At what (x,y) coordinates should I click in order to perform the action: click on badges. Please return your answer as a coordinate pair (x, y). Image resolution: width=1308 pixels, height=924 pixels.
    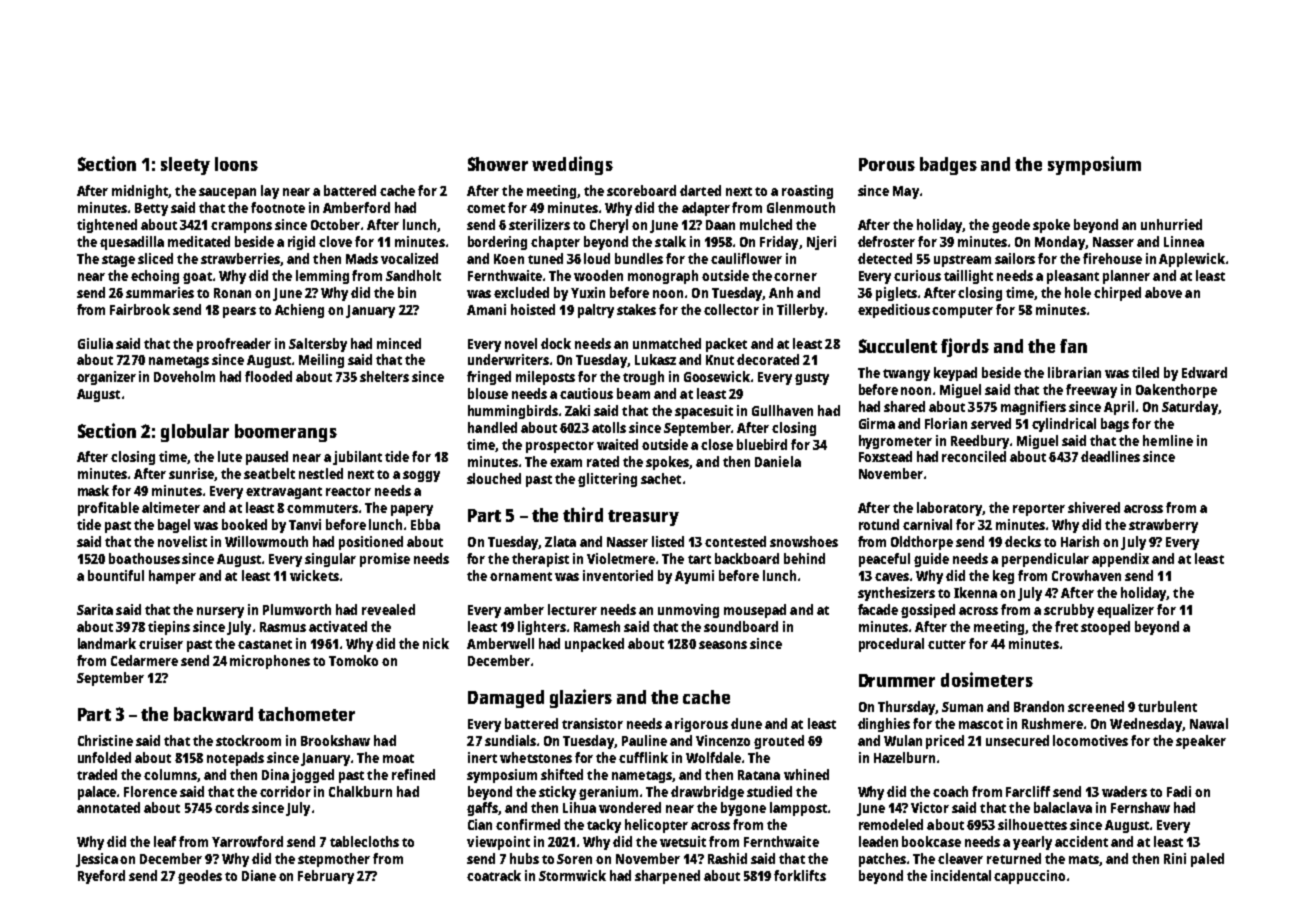
    Looking at the image, I should click on (948, 166).
